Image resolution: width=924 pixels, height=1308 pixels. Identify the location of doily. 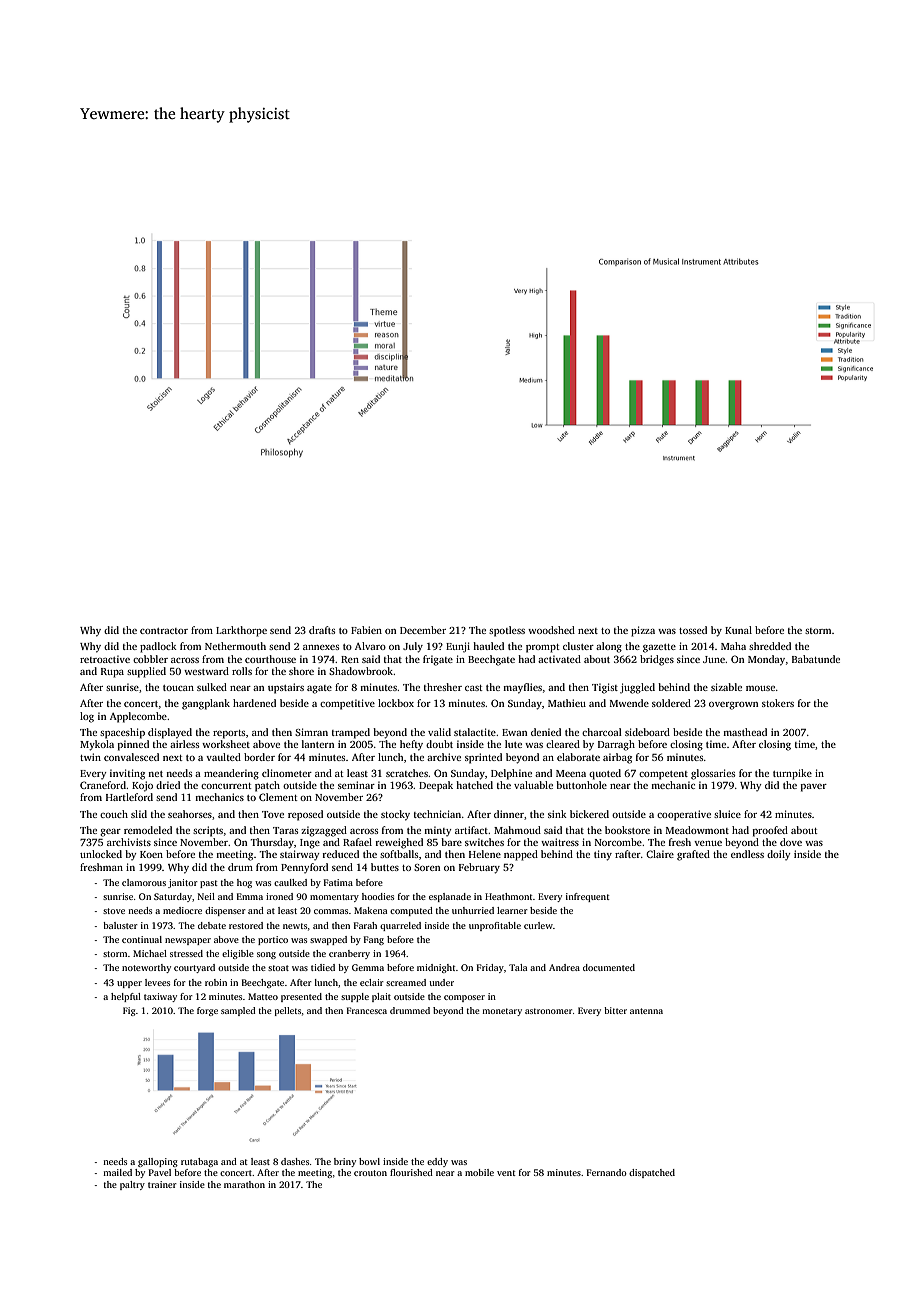
(778, 855).
